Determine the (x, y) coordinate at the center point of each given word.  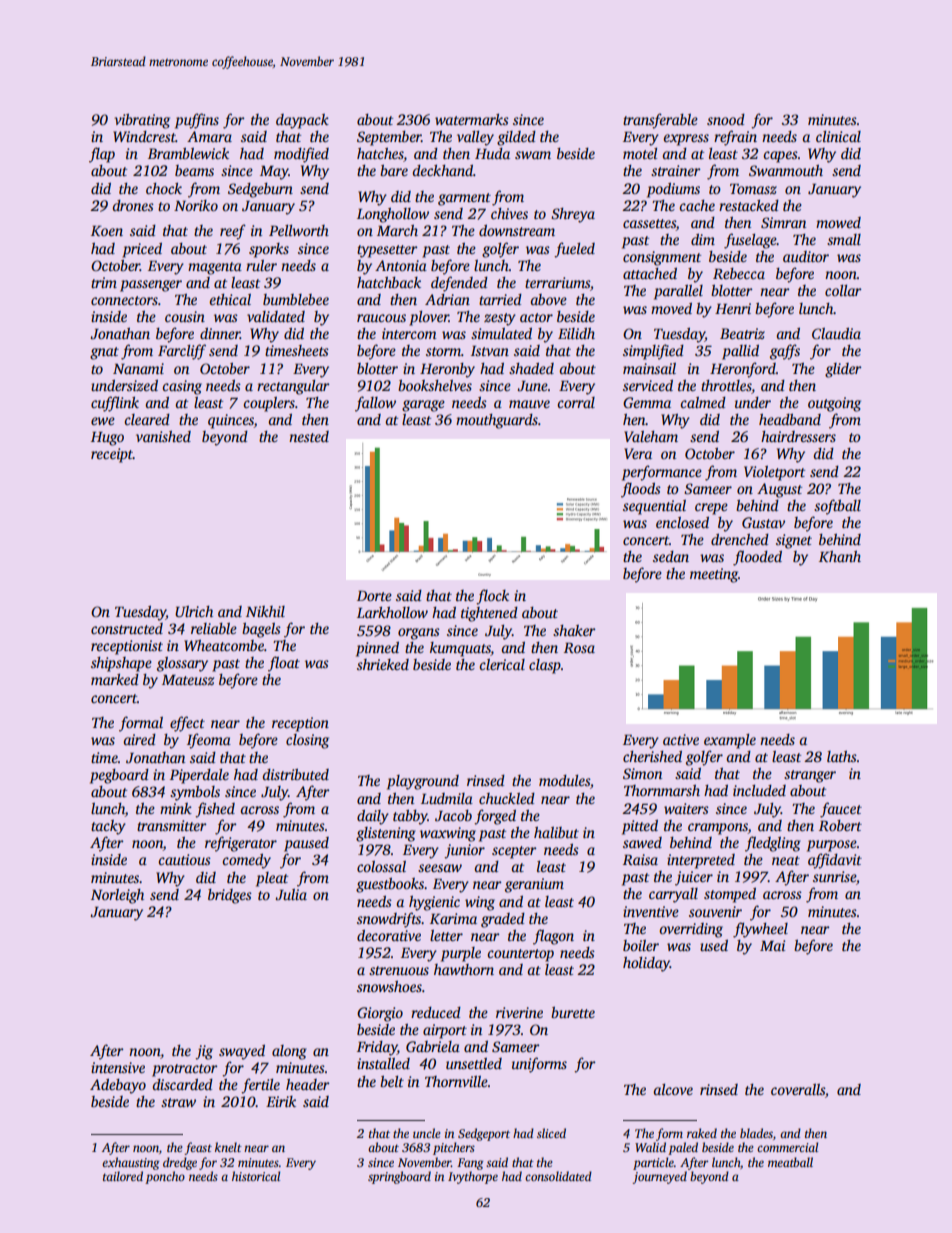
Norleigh (117, 896)
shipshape (121, 664)
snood (726, 119)
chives (509, 213)
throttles (726, 385)
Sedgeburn (260, 190)
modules (564, 780)
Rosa (579, 648)
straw (178, 1102)
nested (309, 436)
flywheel (760, 930)
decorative (389, 935)
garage (423, 406)
